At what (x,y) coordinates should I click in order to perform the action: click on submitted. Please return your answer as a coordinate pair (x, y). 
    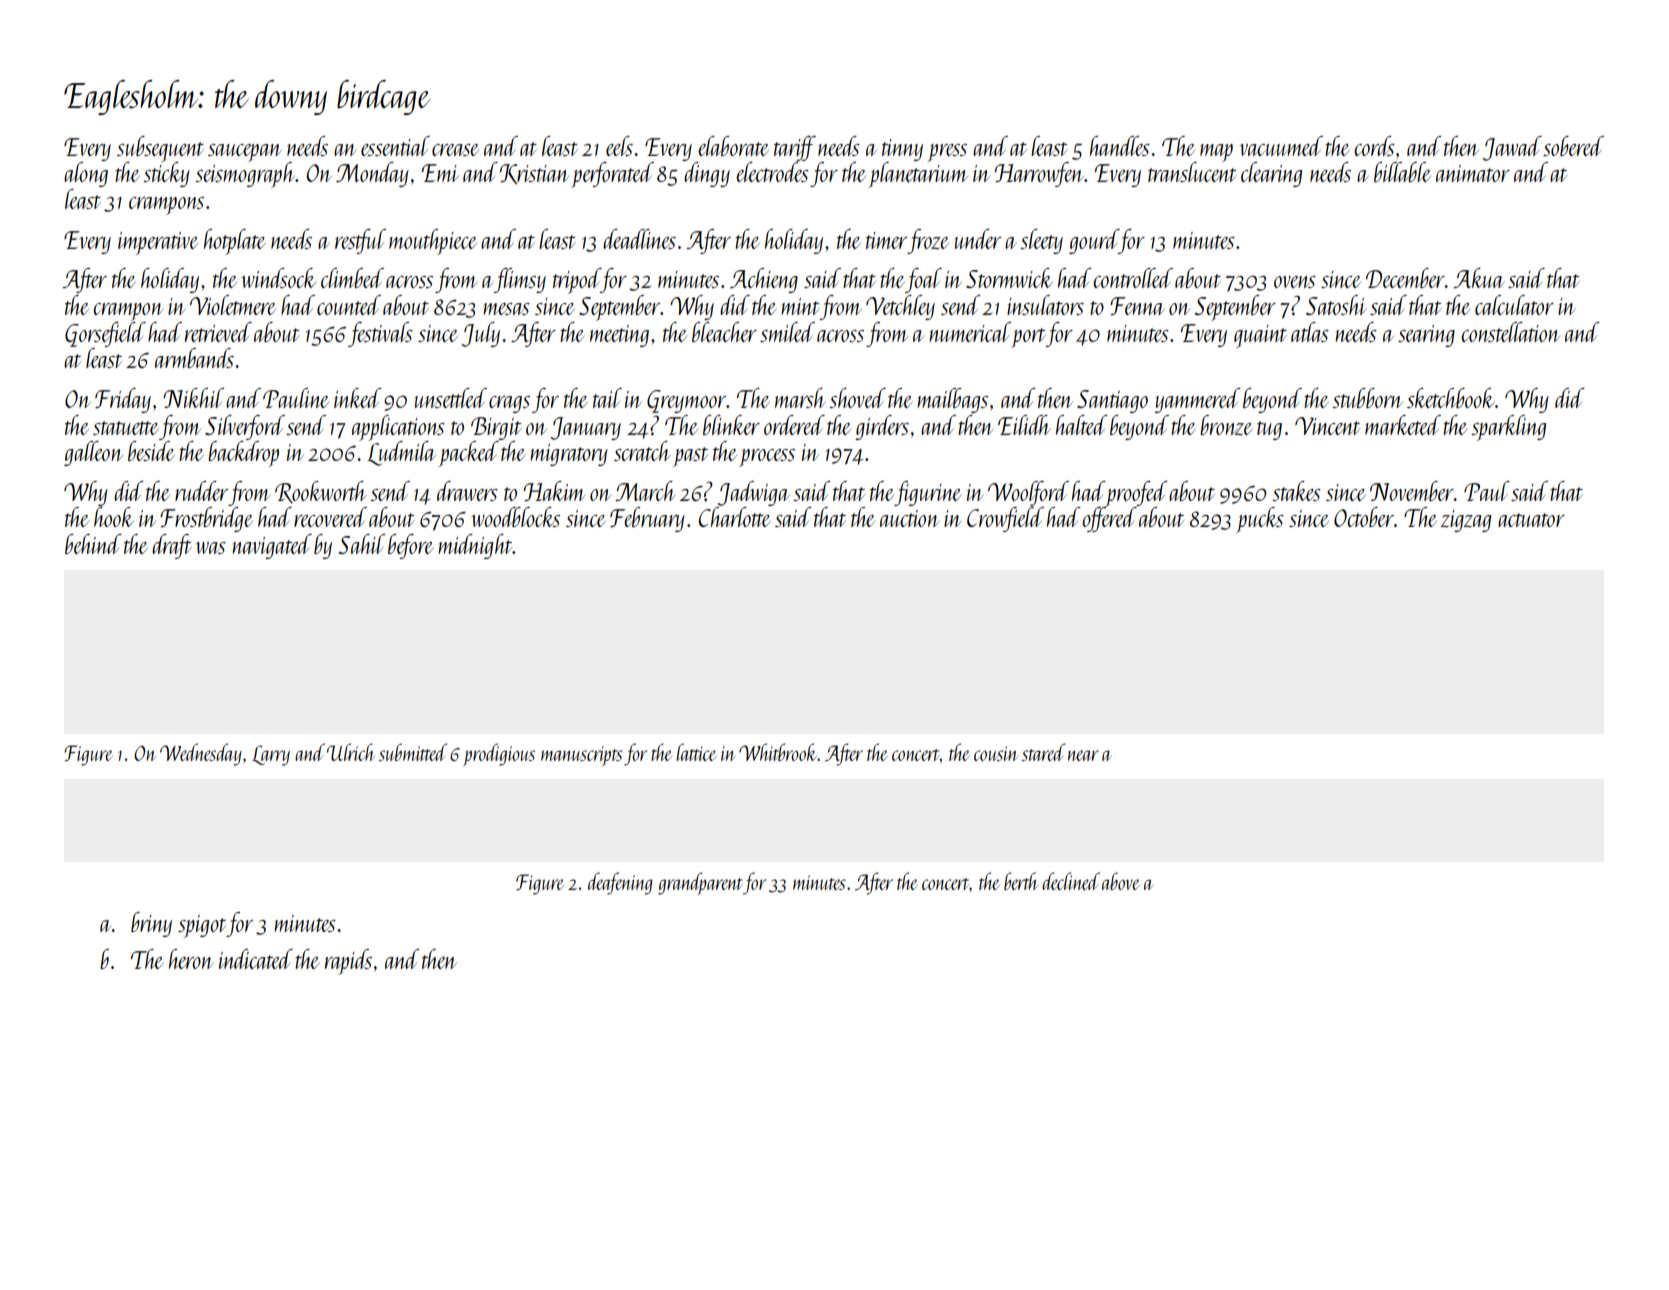
    Looking at the image, I should click on (413, 752).
